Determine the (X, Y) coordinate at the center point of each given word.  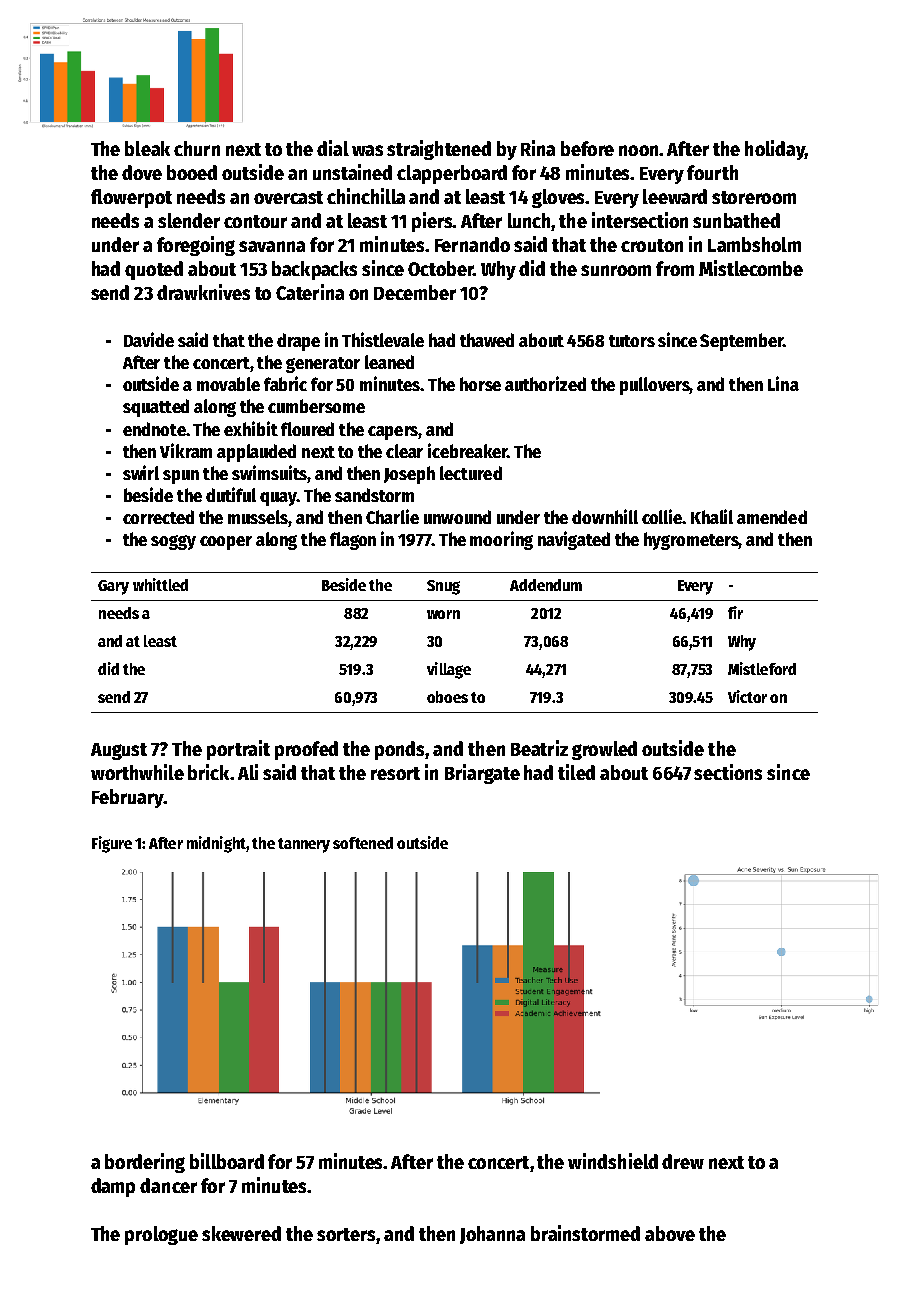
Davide (149, 339)
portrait (238, 750)
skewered (241, 1233)
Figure (112, 844)
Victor (747, 696)
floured (307, 429)
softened (363, 843)
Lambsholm (754, 244)
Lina (783, 383)
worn (443, 614)
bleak (147, 148)
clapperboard (452, 174)
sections (728, 772)
